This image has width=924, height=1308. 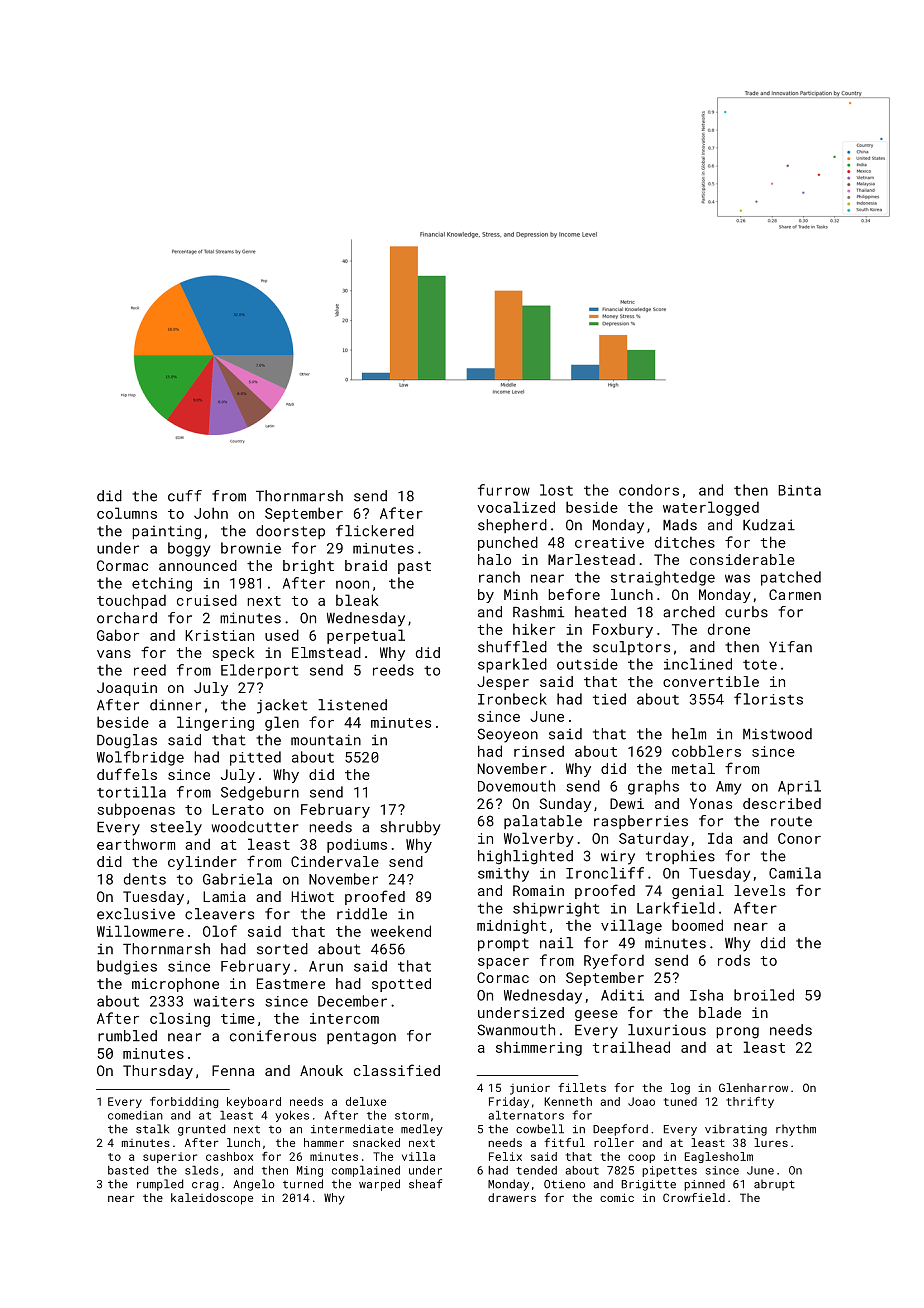 What do you see at coordinates (641, 822) in the image?
I see `raspberries` at bounding box center [641, 822].
